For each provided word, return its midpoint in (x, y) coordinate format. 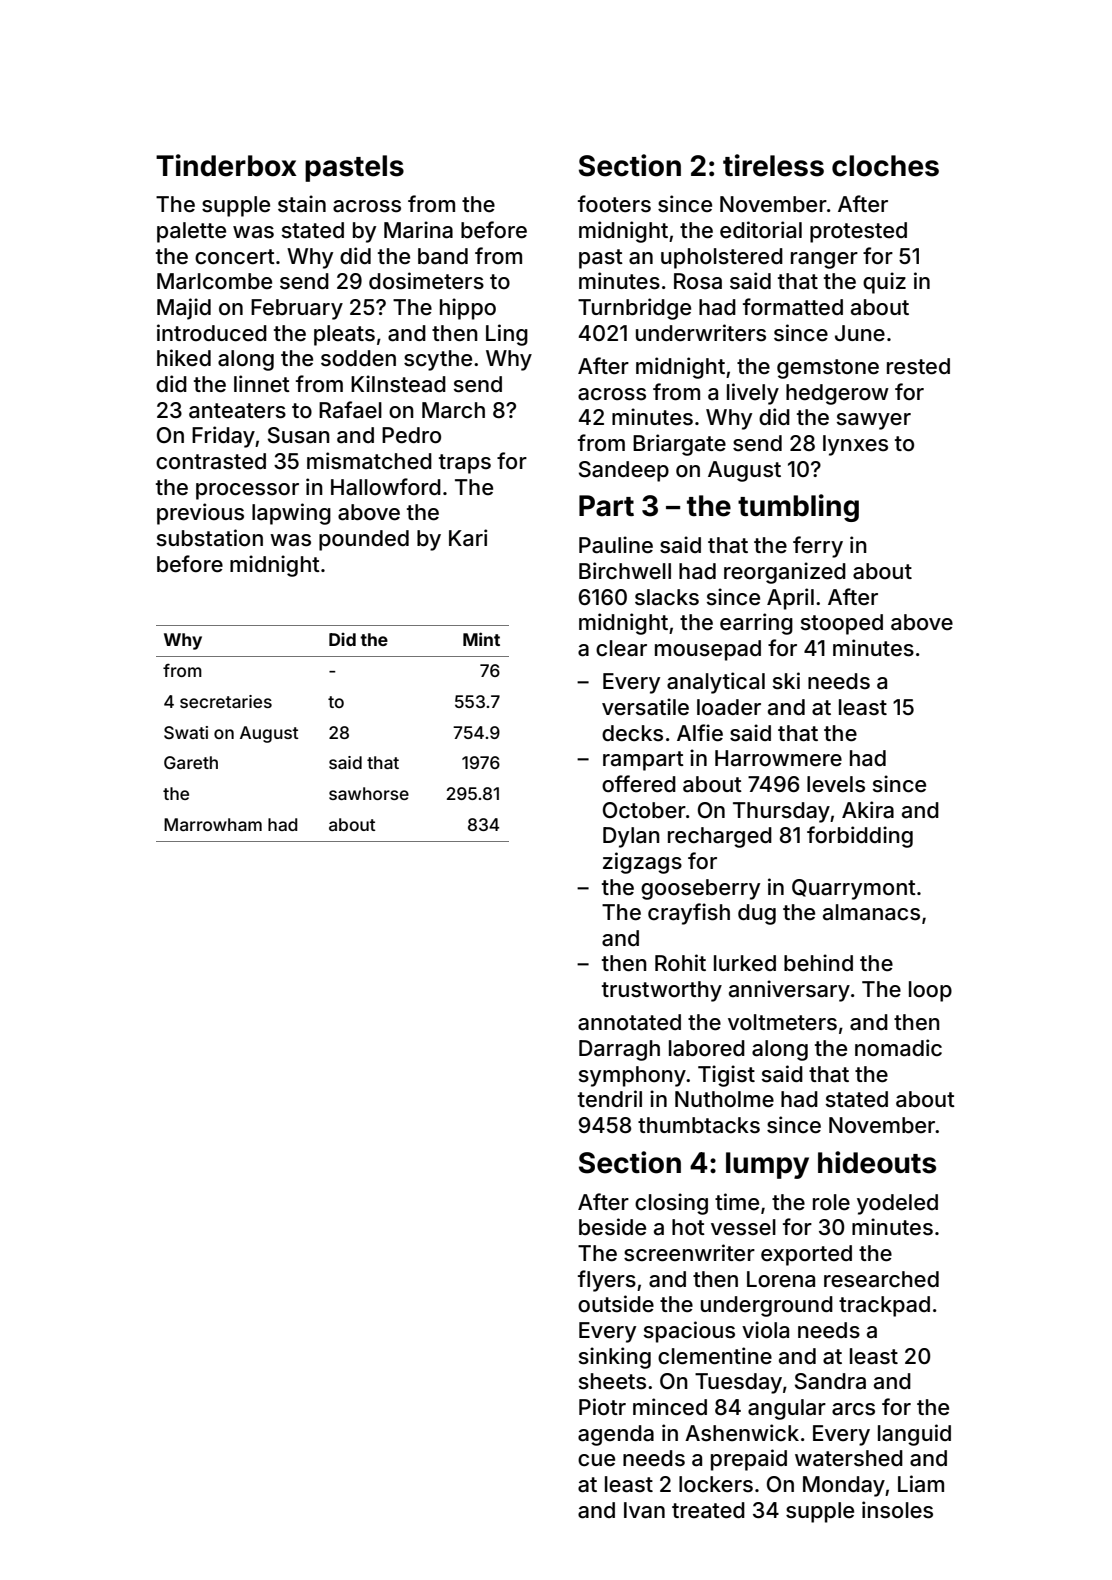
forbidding (860, 837)
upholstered (722, 258)
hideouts (877, 1162)
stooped (842, 624)
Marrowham (213, 824)
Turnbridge (634, 309)
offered (639, 784)
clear (621, 648)
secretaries (226, 701)
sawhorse (369, 793)
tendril (610, 1099)
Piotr (602, 1407)
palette (191, 232)
